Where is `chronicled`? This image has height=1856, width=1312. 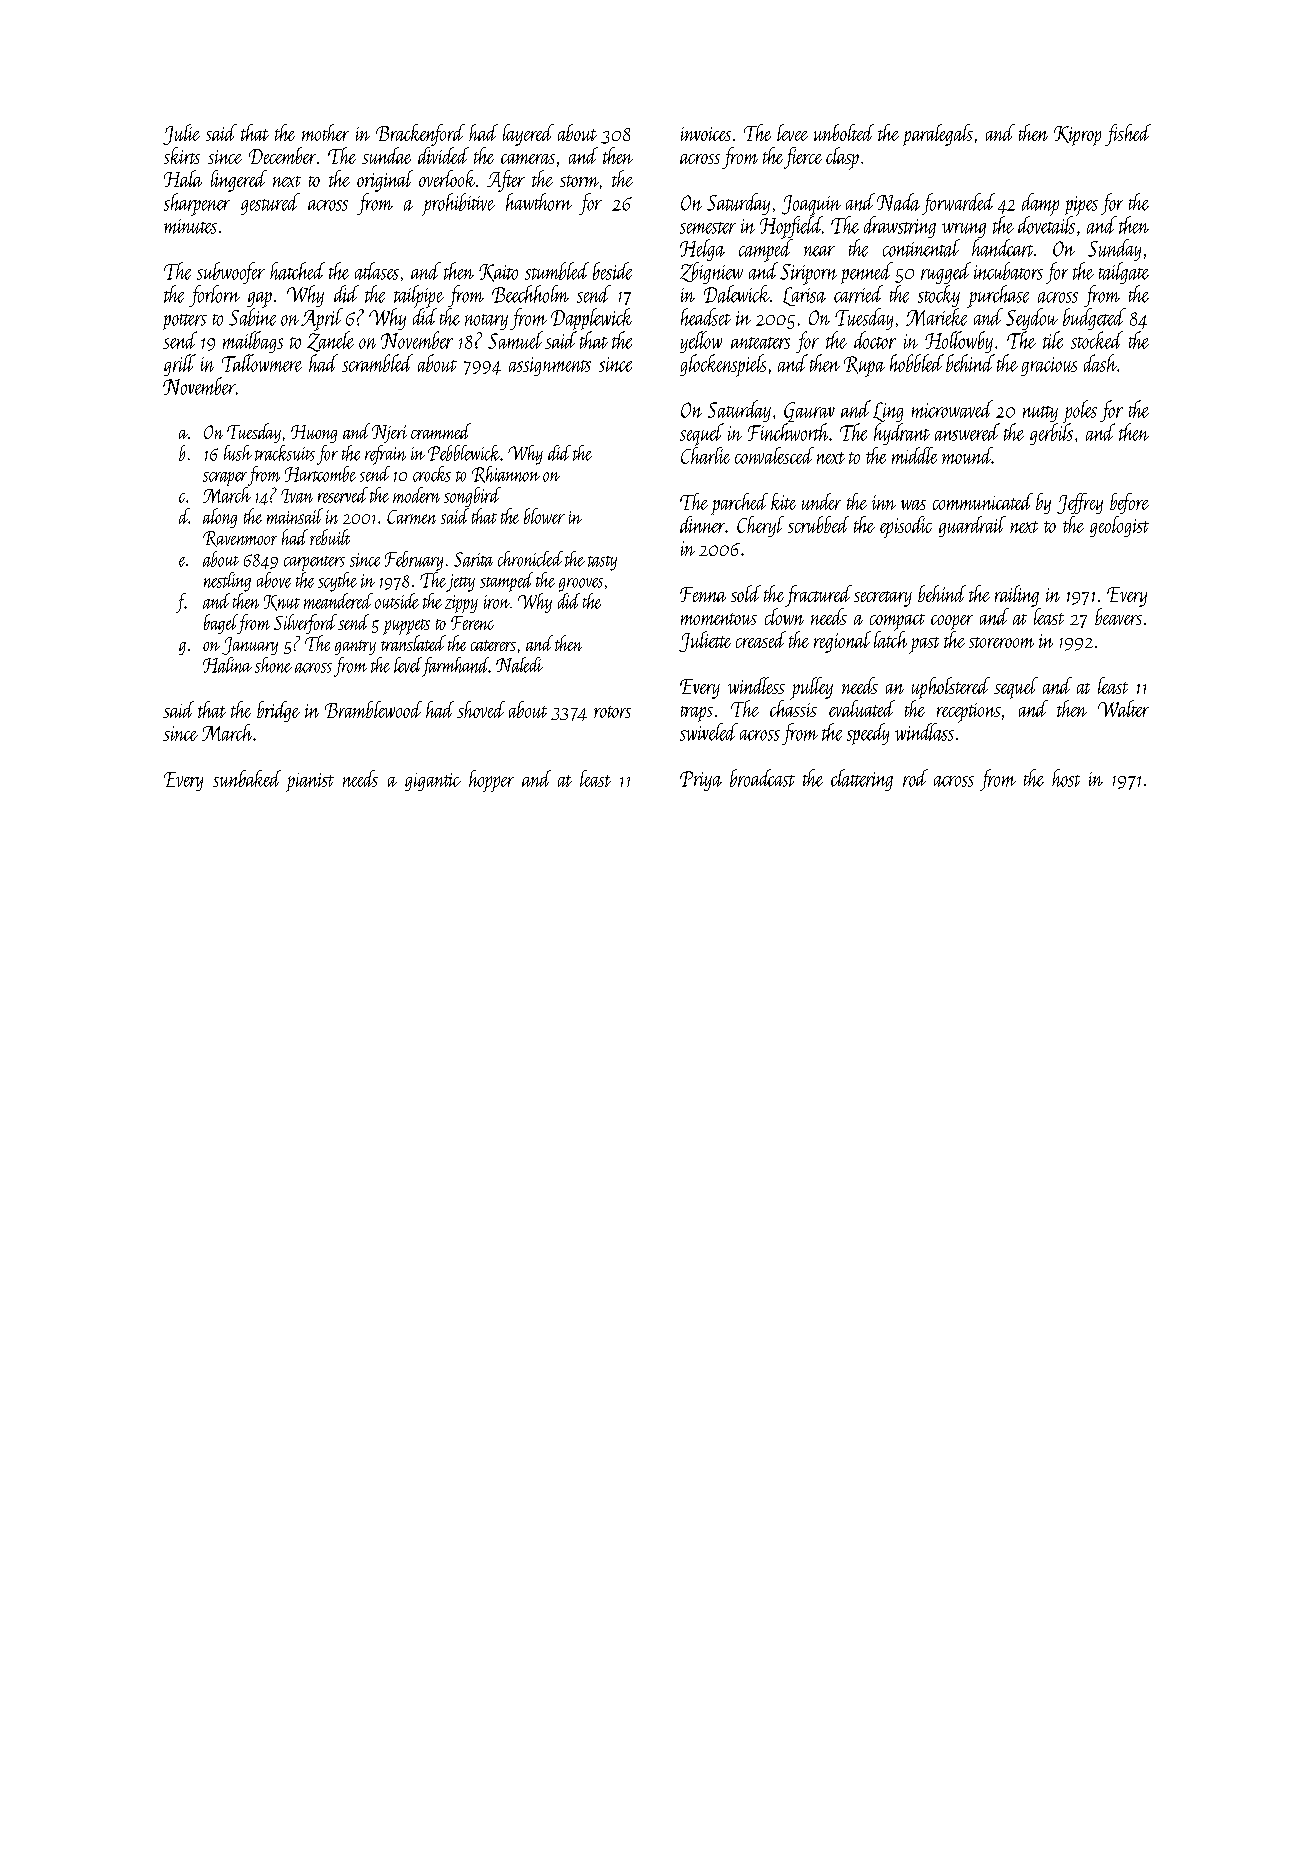
chronicled is located at coordinates (530, 559).
